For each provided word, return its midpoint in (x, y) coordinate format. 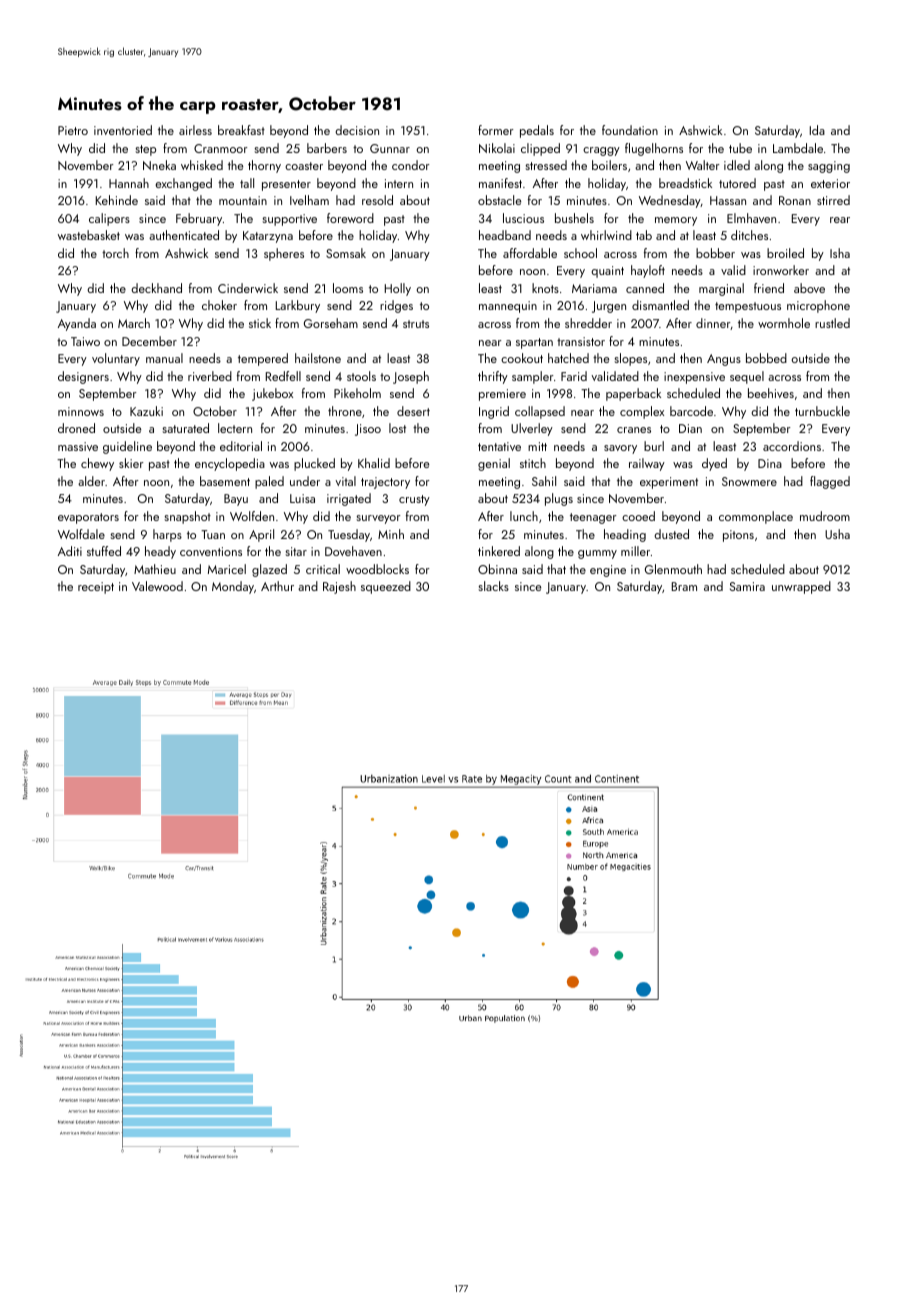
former (496, 130)
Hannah (129, 183)
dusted (671, 534)
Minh (391, 534)
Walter (703, 165)
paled (269, 482)
